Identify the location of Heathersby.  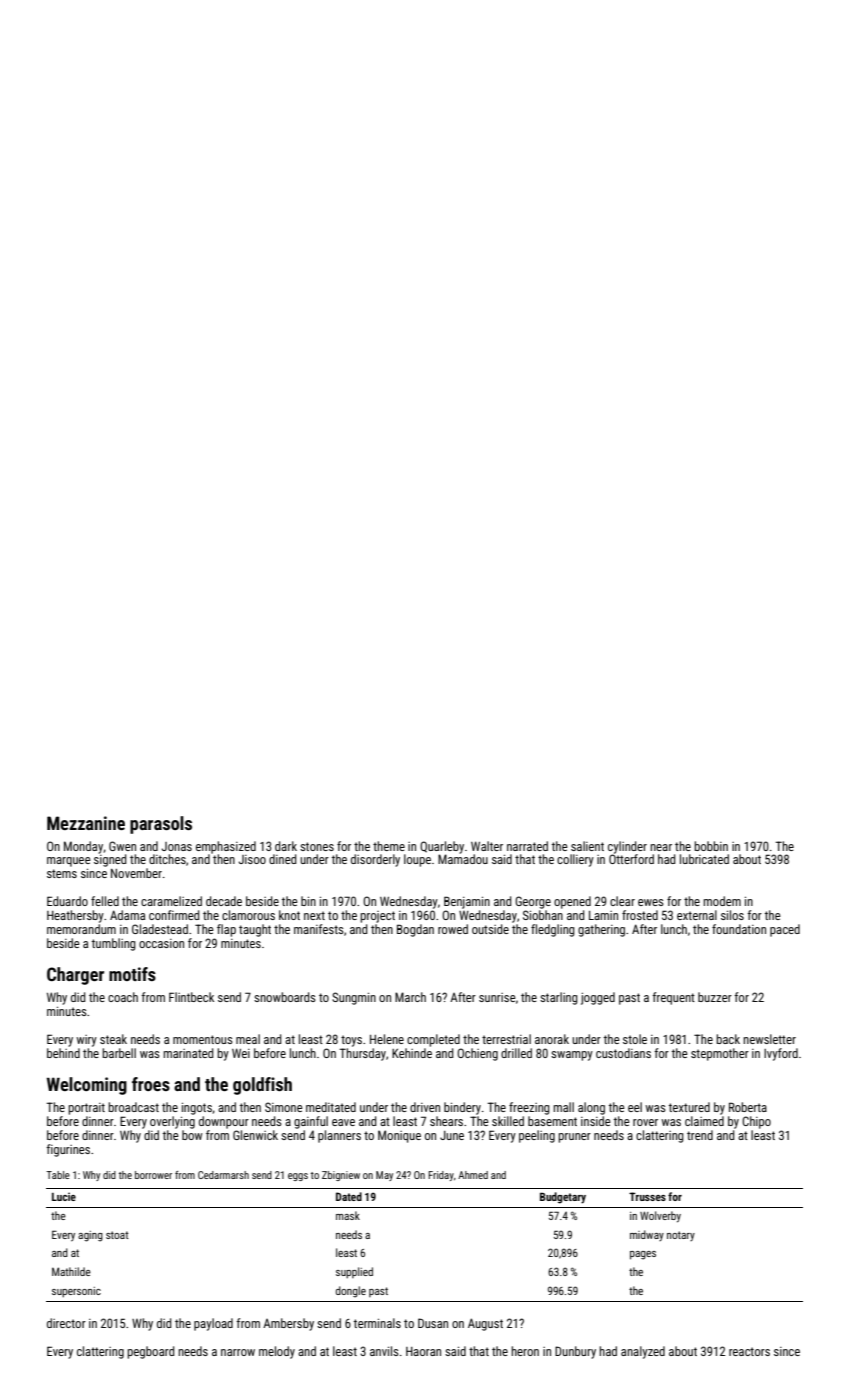
(75, 916).
